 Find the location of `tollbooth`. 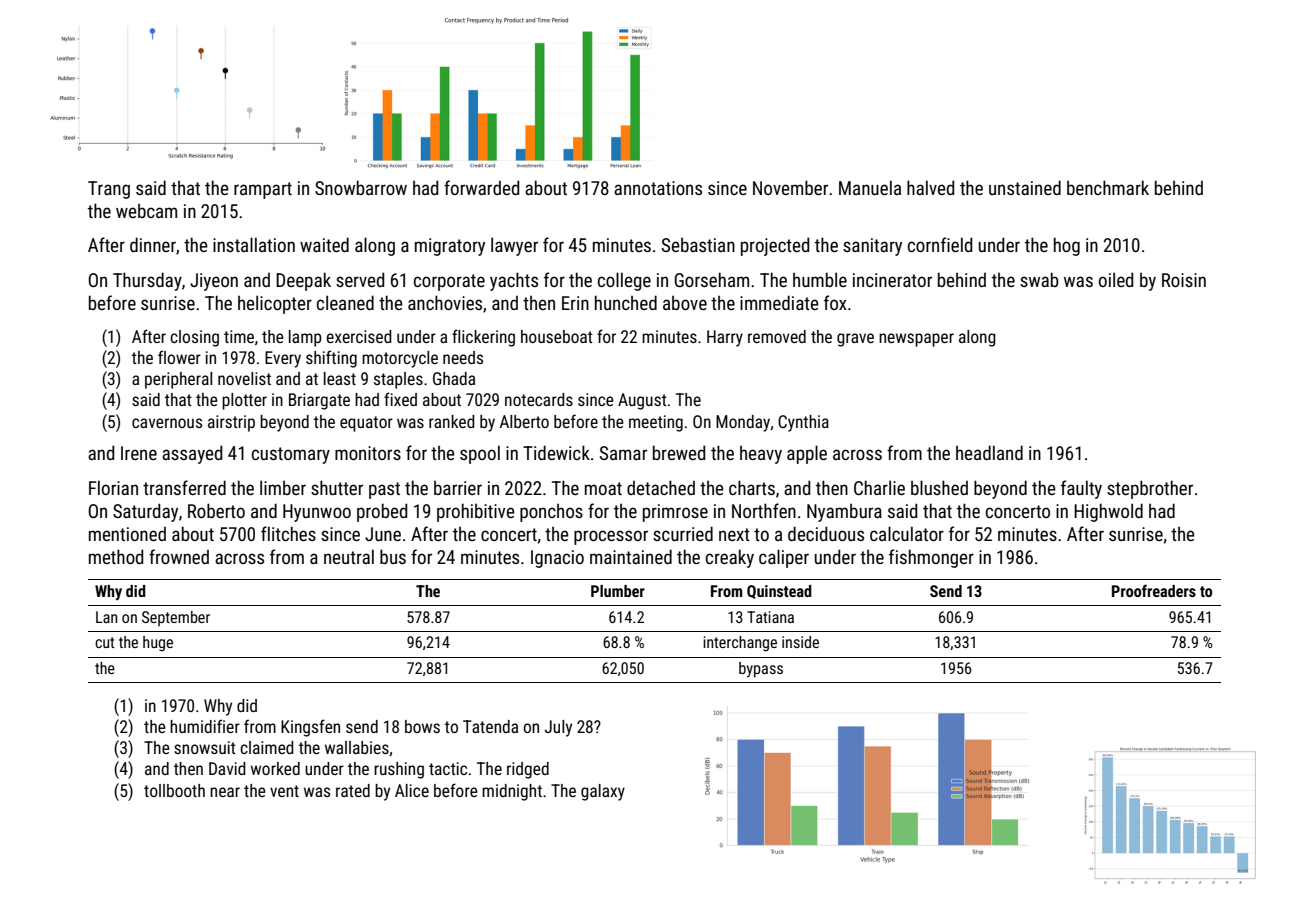

tollbooth is located at coordinates (174, 790).
